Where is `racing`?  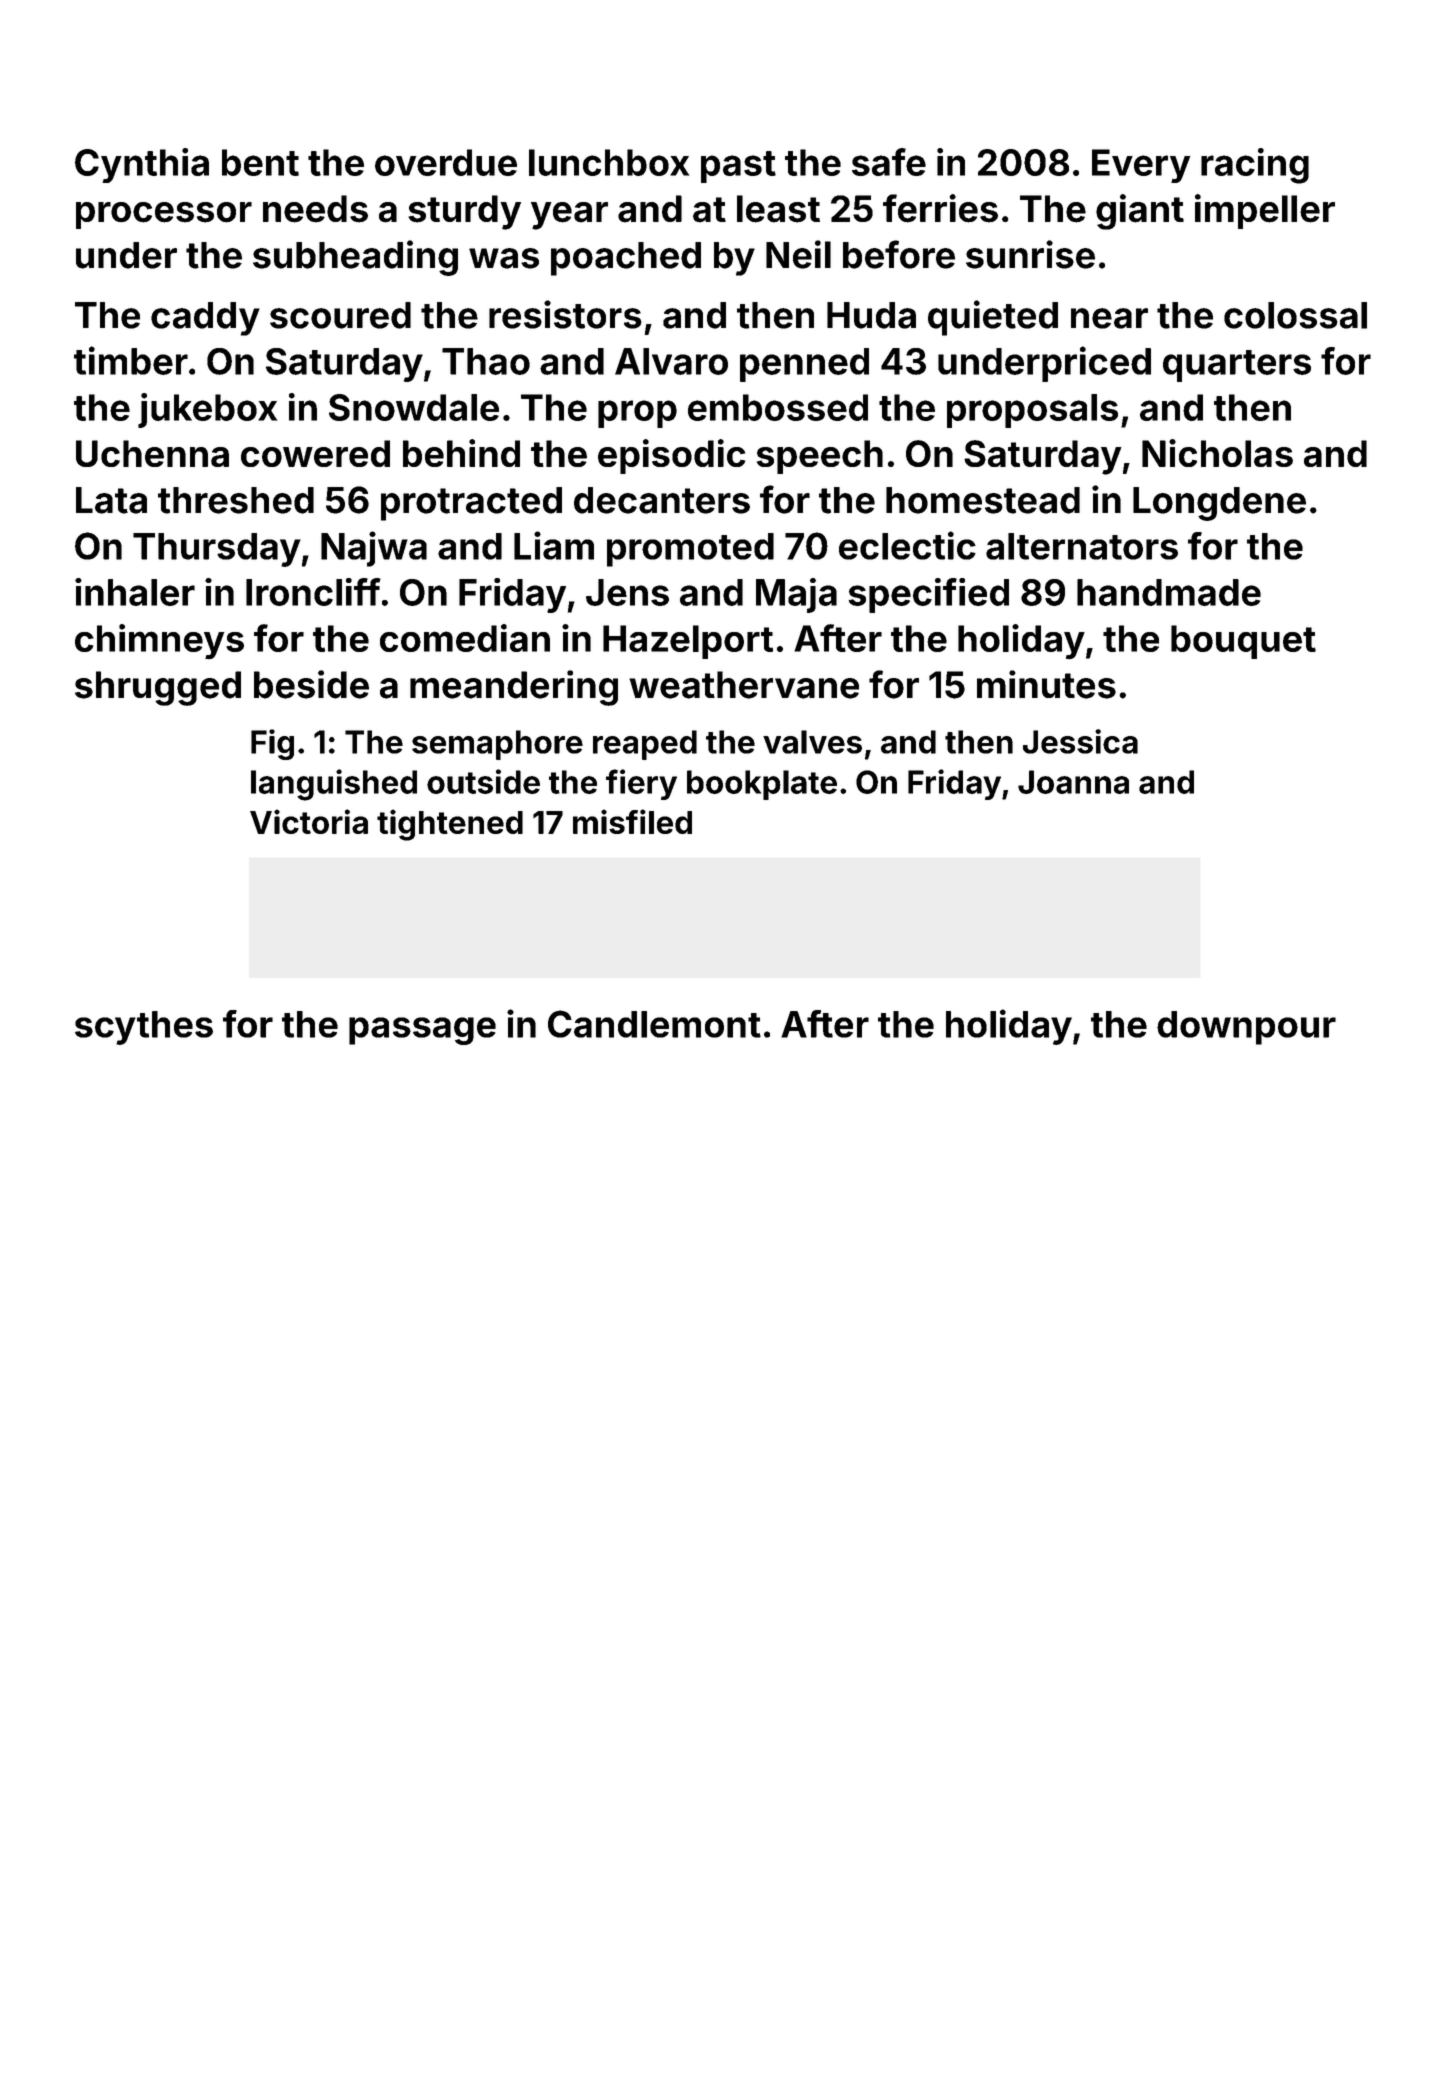
racing is located at coordinates (1255, 166).
